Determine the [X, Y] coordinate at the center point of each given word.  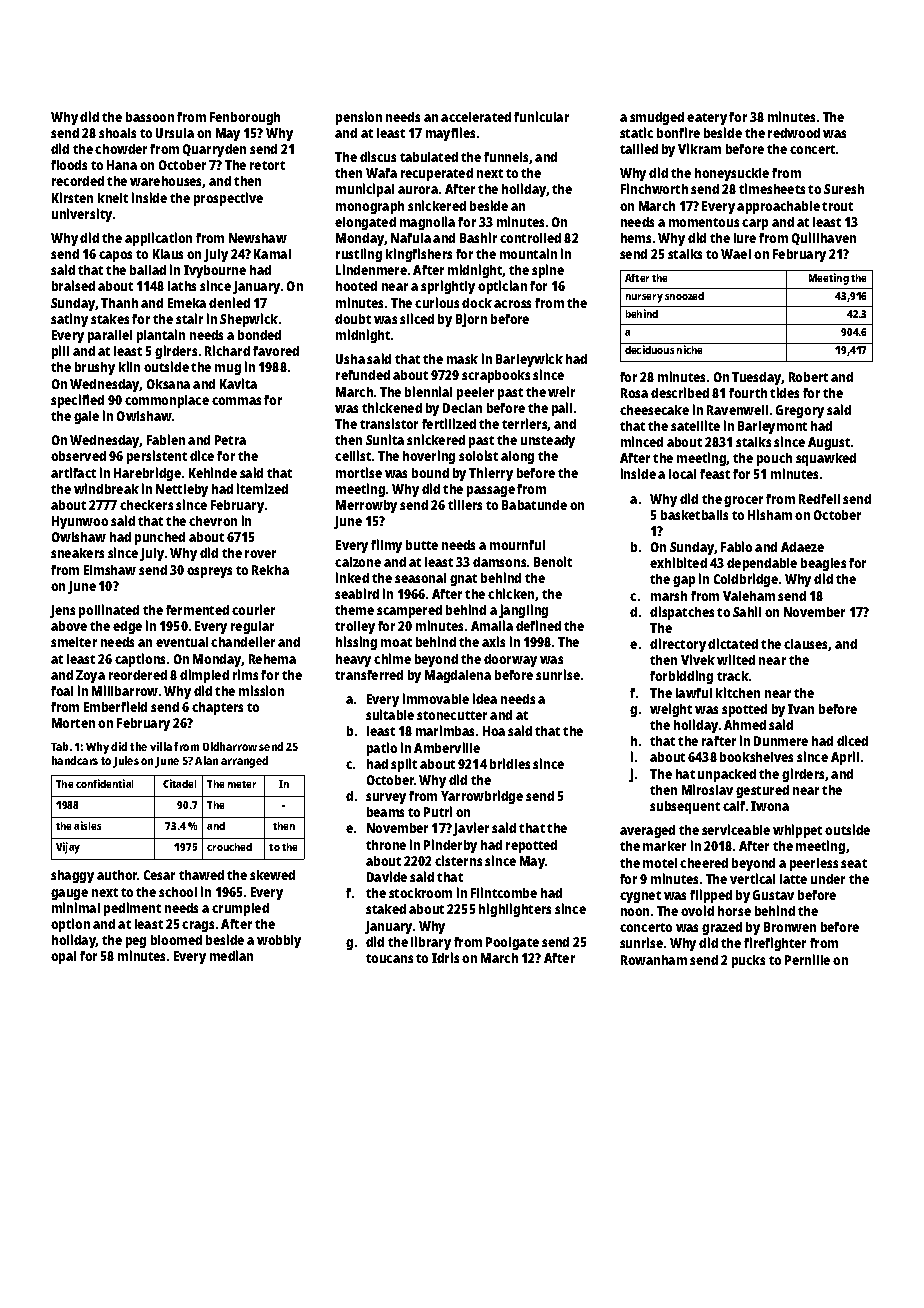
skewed [272, 875]
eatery [707, 119]
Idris [445, 957]
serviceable [736, 829]
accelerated [476, 117]
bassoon [150, 117]
